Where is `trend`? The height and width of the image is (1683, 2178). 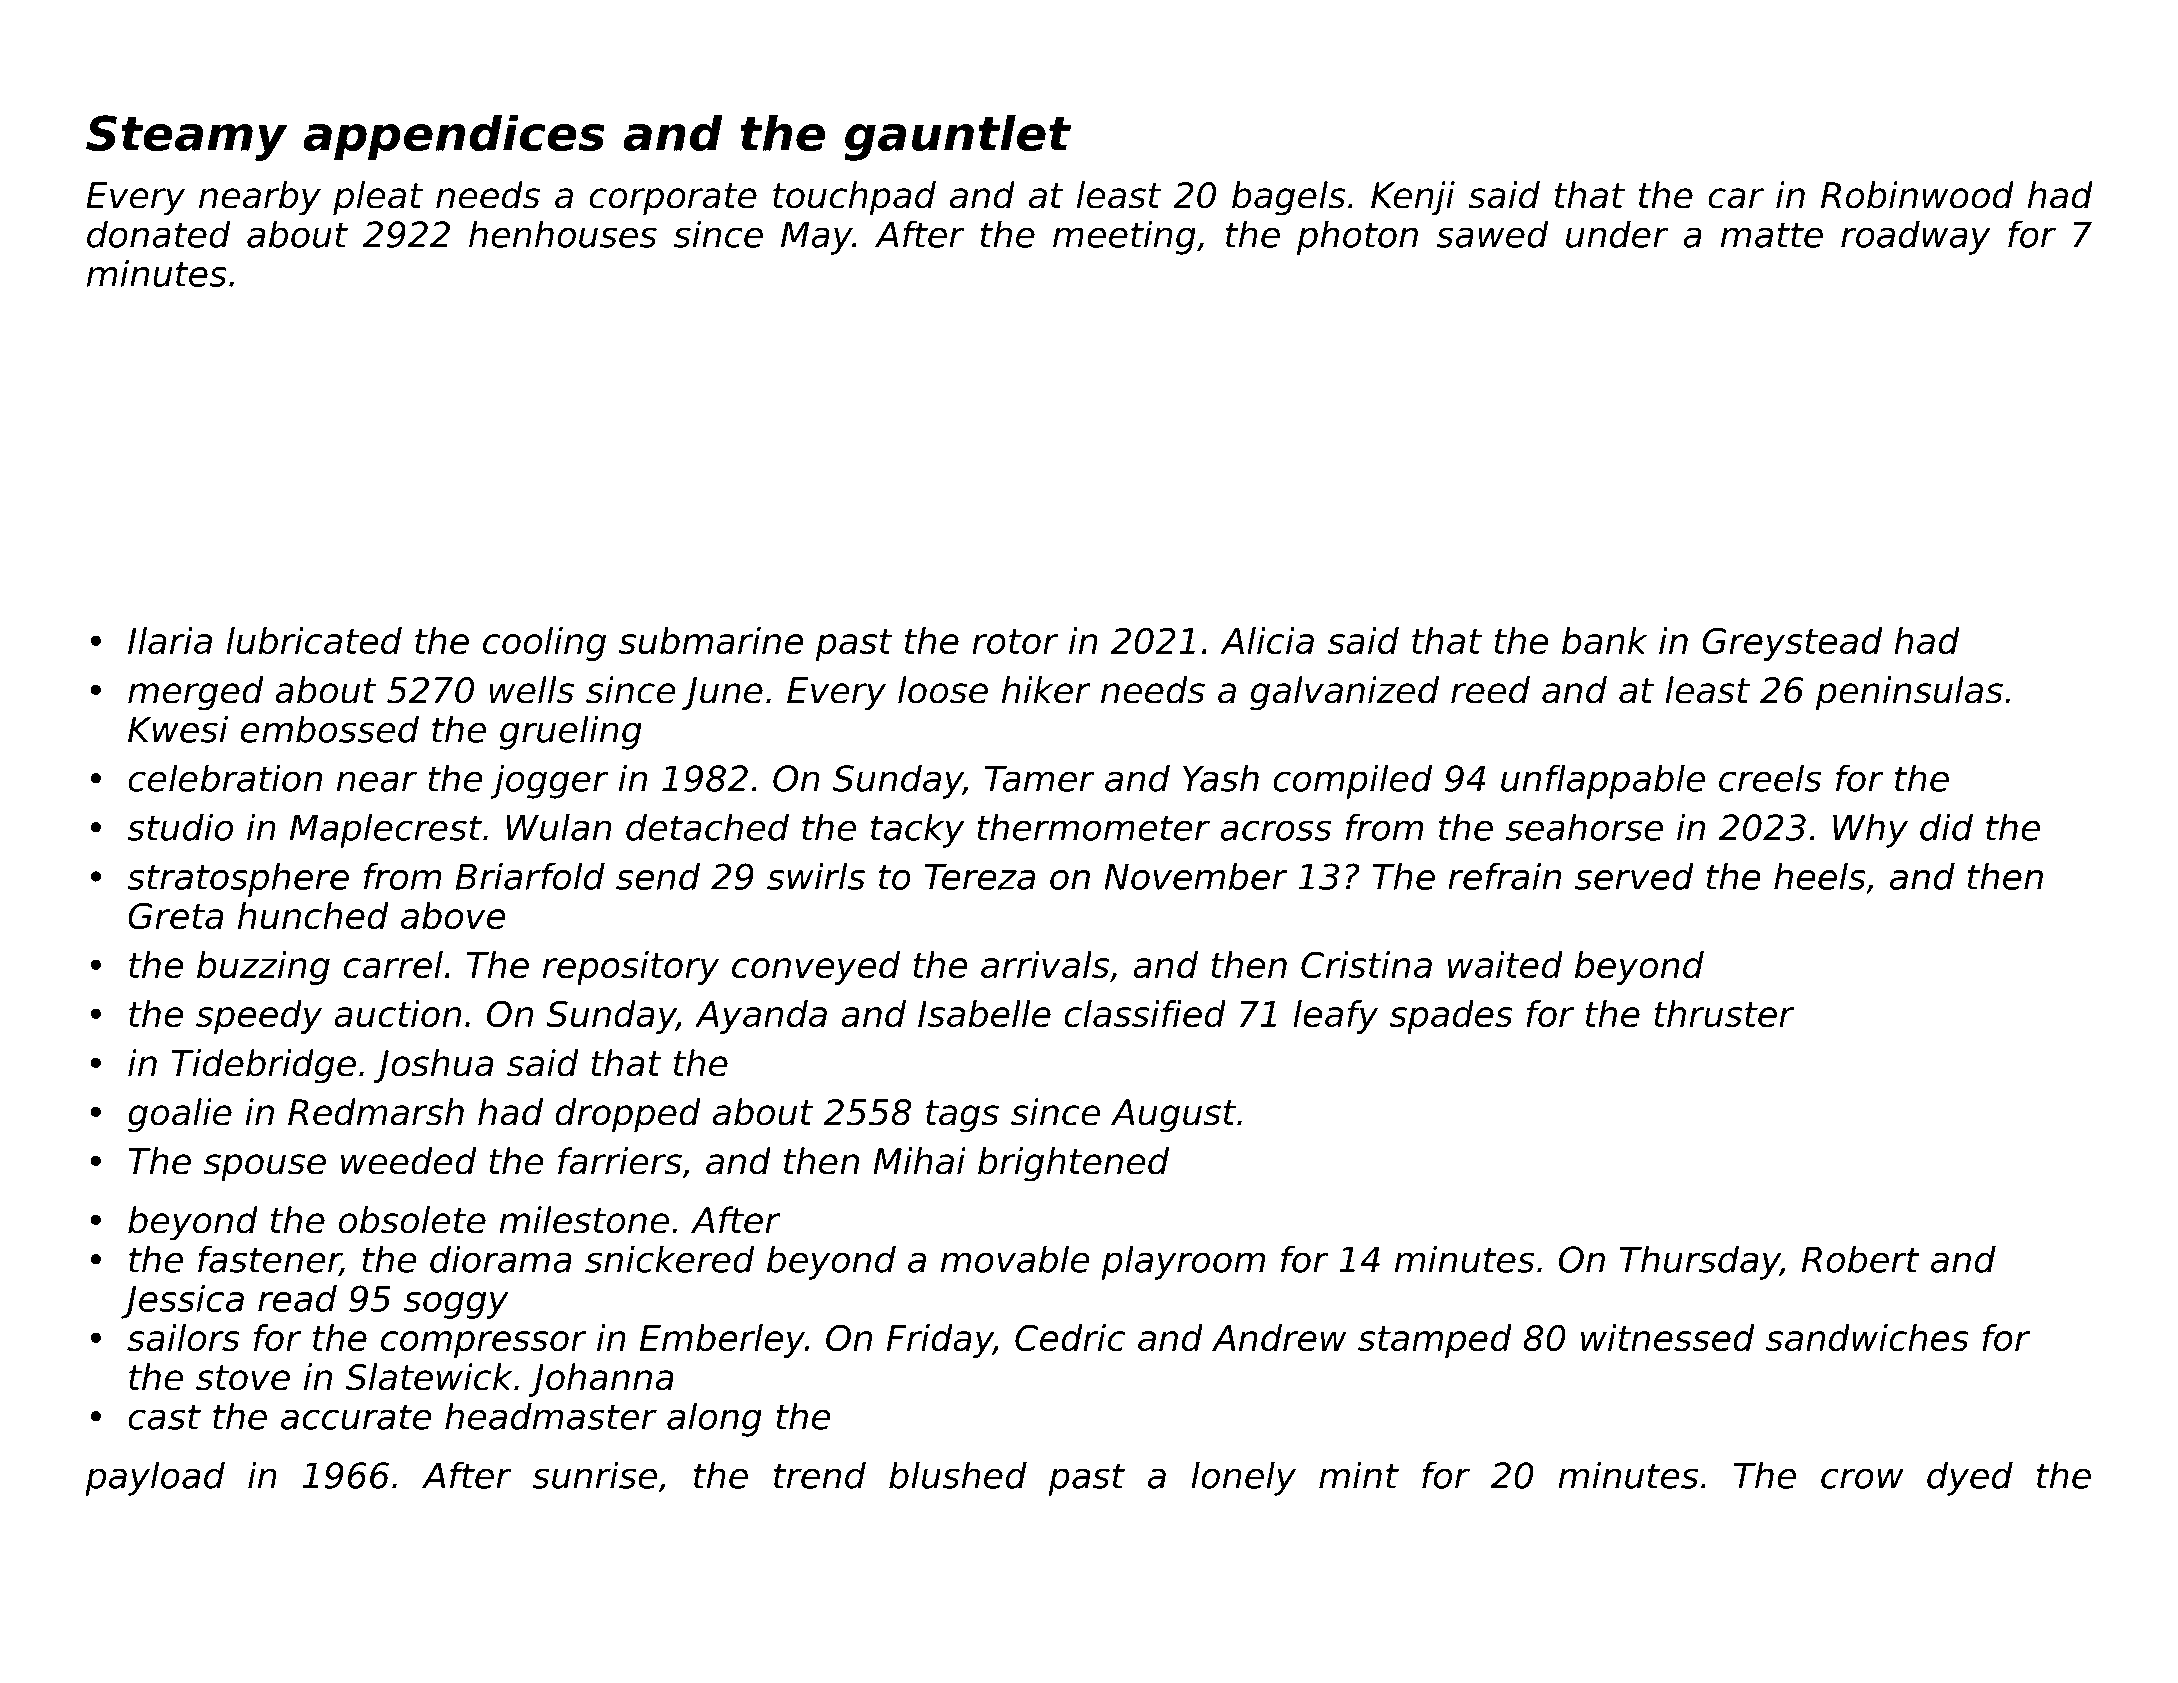 trend is located at coordinates (820, 1475).
